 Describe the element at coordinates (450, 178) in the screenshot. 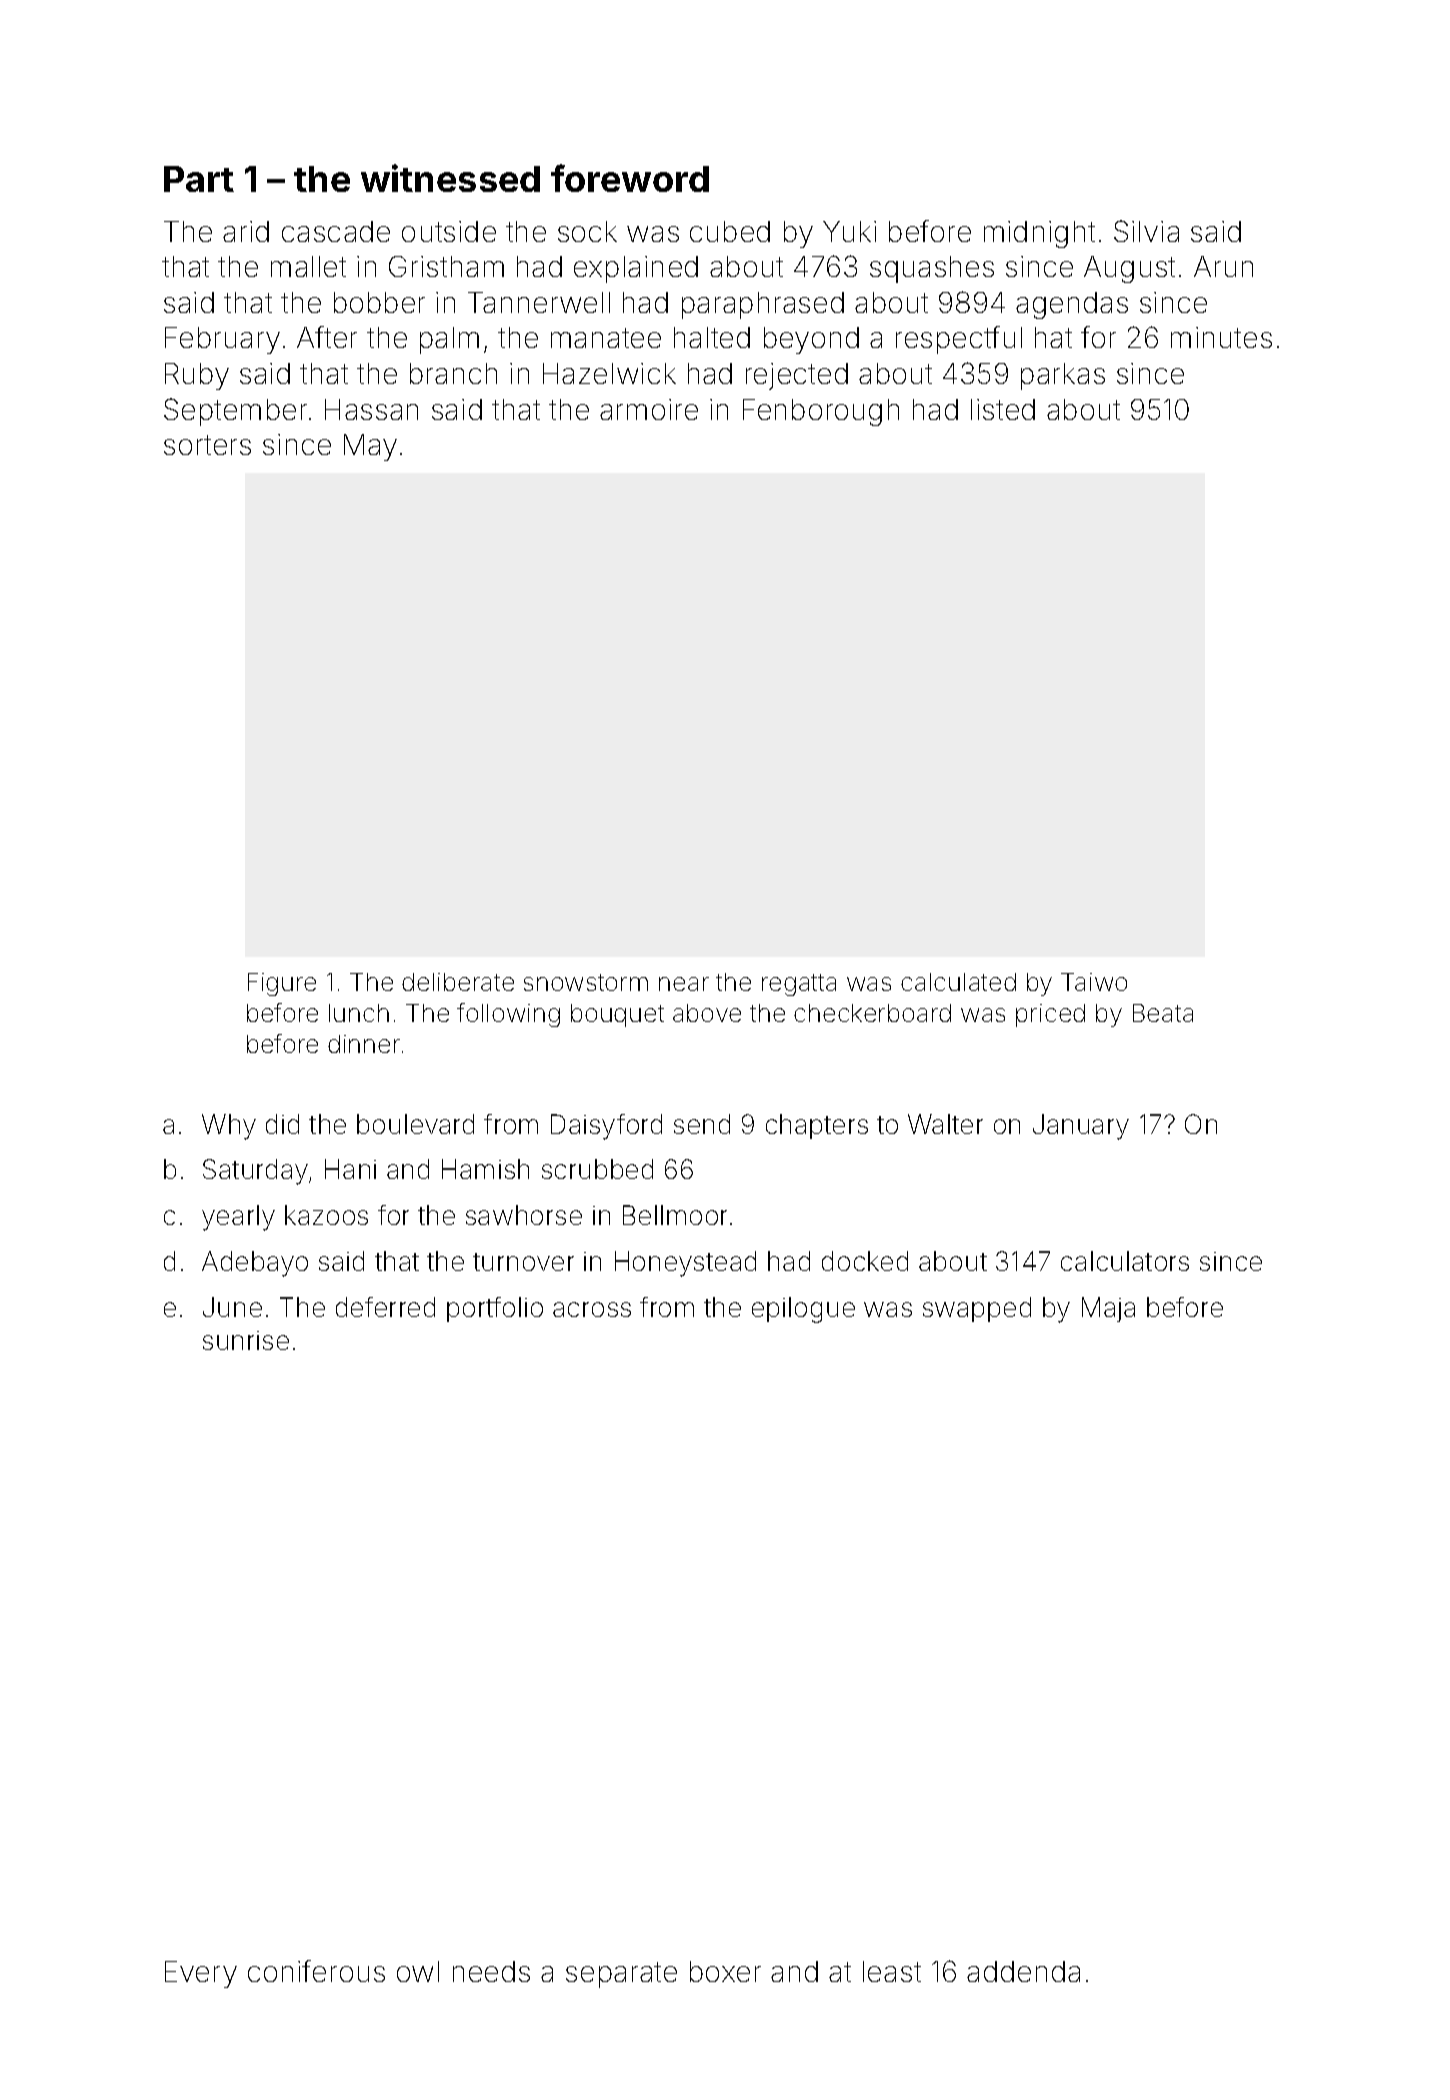

I see `witnessed` at that location.
